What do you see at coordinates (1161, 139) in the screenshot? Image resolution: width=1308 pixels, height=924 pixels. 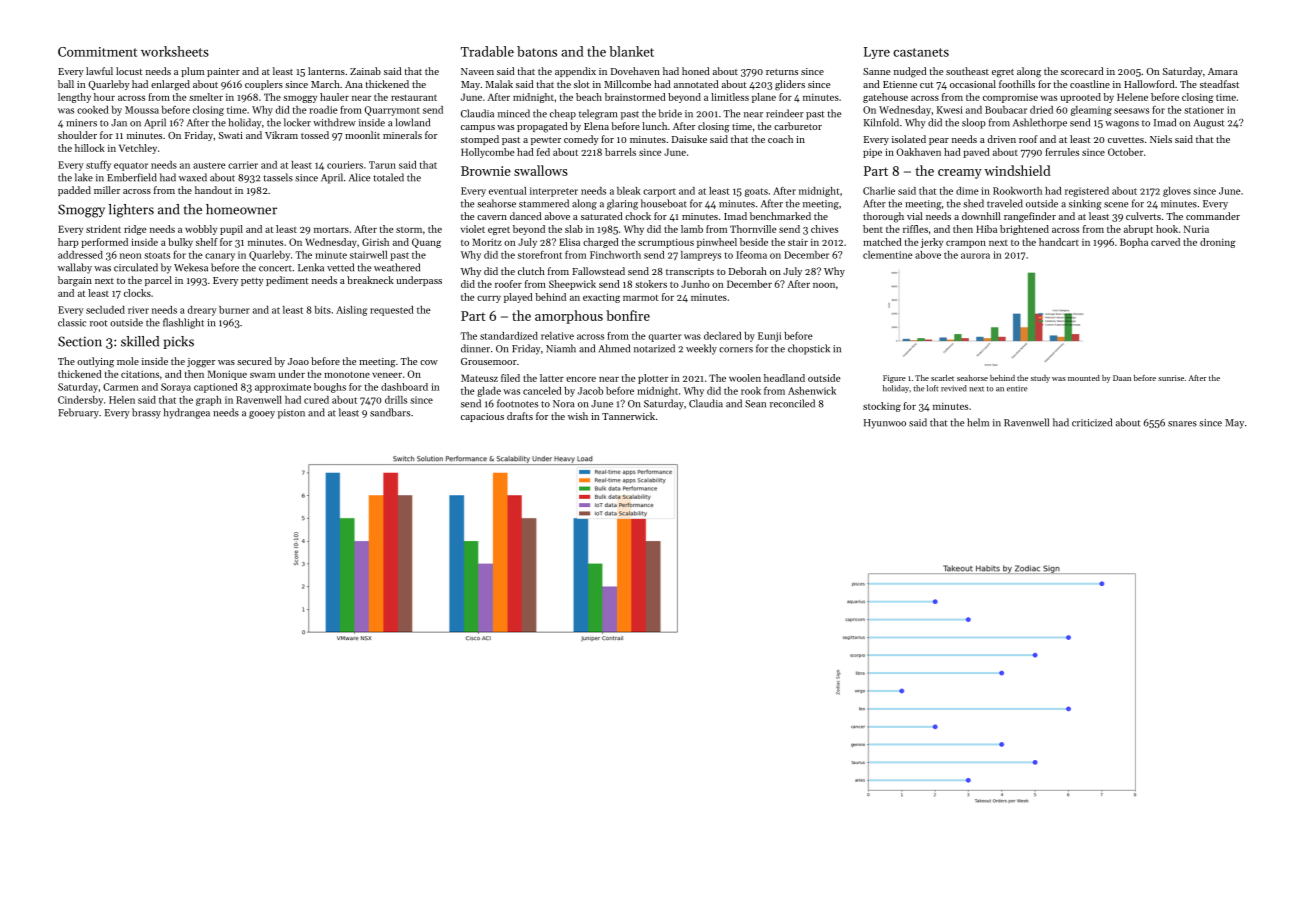 I see `Niels` at bounding box center [1161, 139].
